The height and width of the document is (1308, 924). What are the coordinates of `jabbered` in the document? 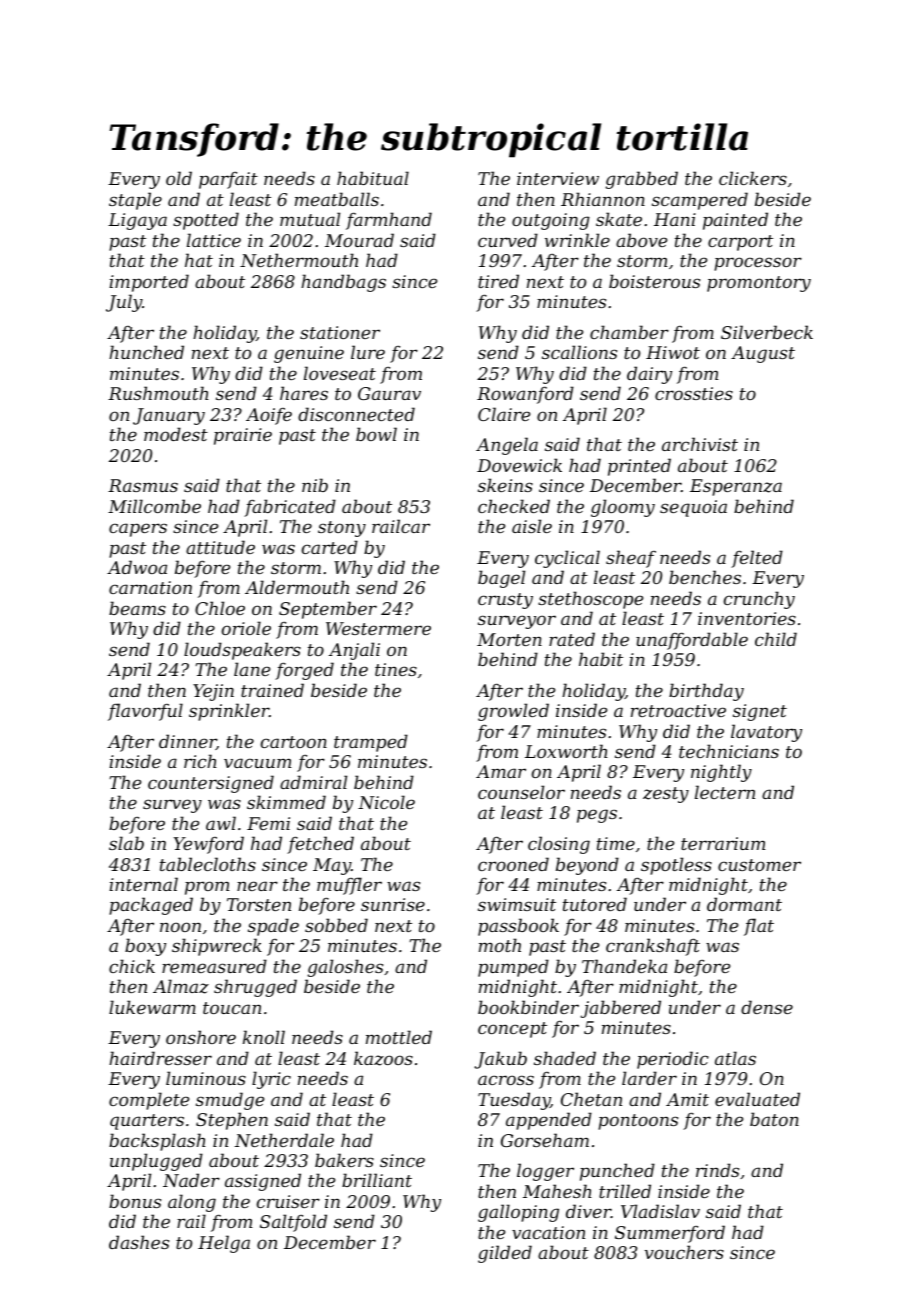 It's located at (620, 1009).
